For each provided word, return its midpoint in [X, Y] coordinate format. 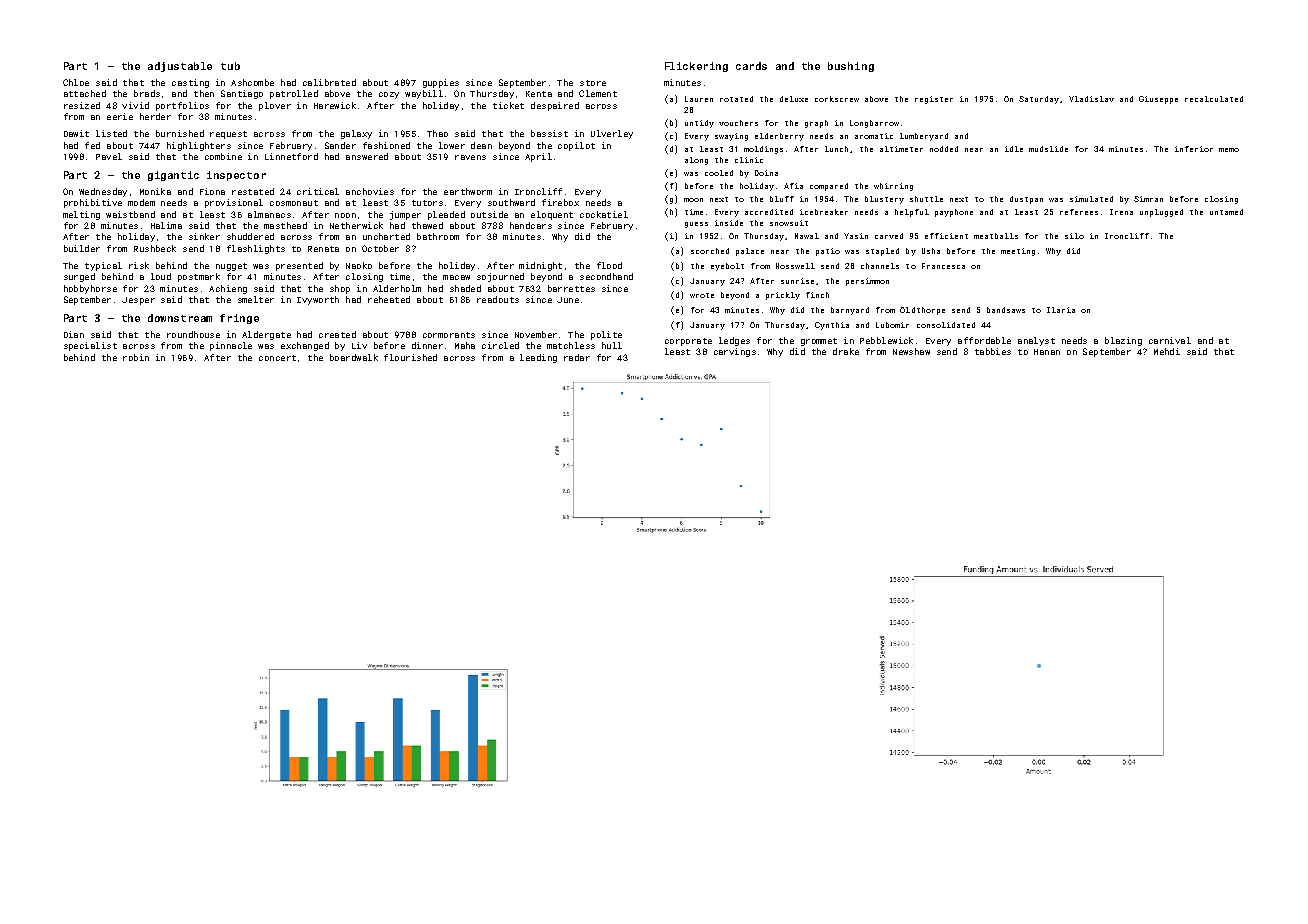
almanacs [269, 214]
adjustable [180, 67]
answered [367, 156]
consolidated [946, 325]
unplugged [1161, 213]
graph [816, 124]
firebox [560, 202]
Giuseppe [1158, 100]
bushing [851, 67]
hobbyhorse [90, 289]
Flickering [696, 67]
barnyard [850, 311]
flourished [410, 357]
